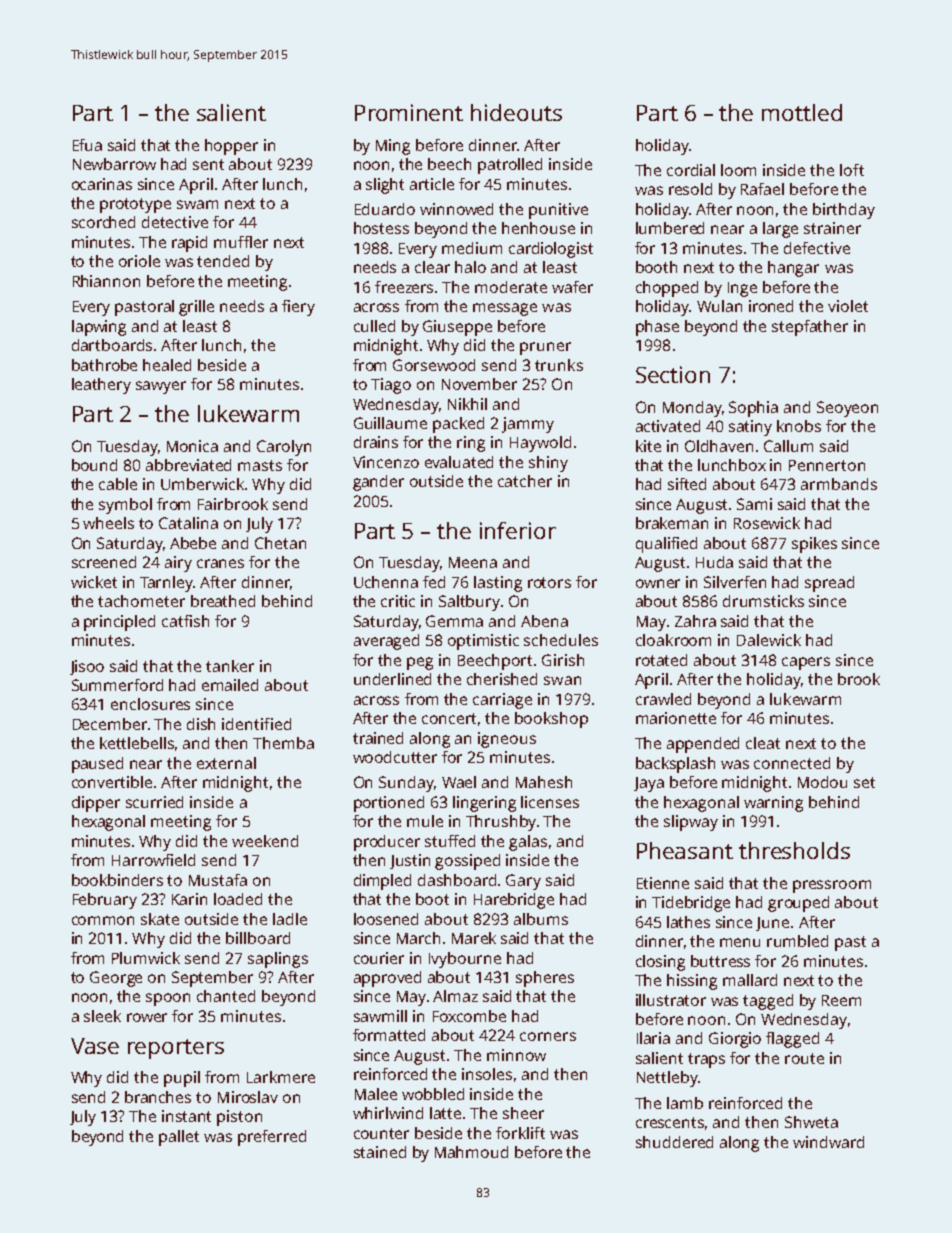 The width and height of the screenshot is (952, 1233). What do you see at coordinates (518, 530) in the screenshot?
I see `inferior` at bounding box center [518, 530].
